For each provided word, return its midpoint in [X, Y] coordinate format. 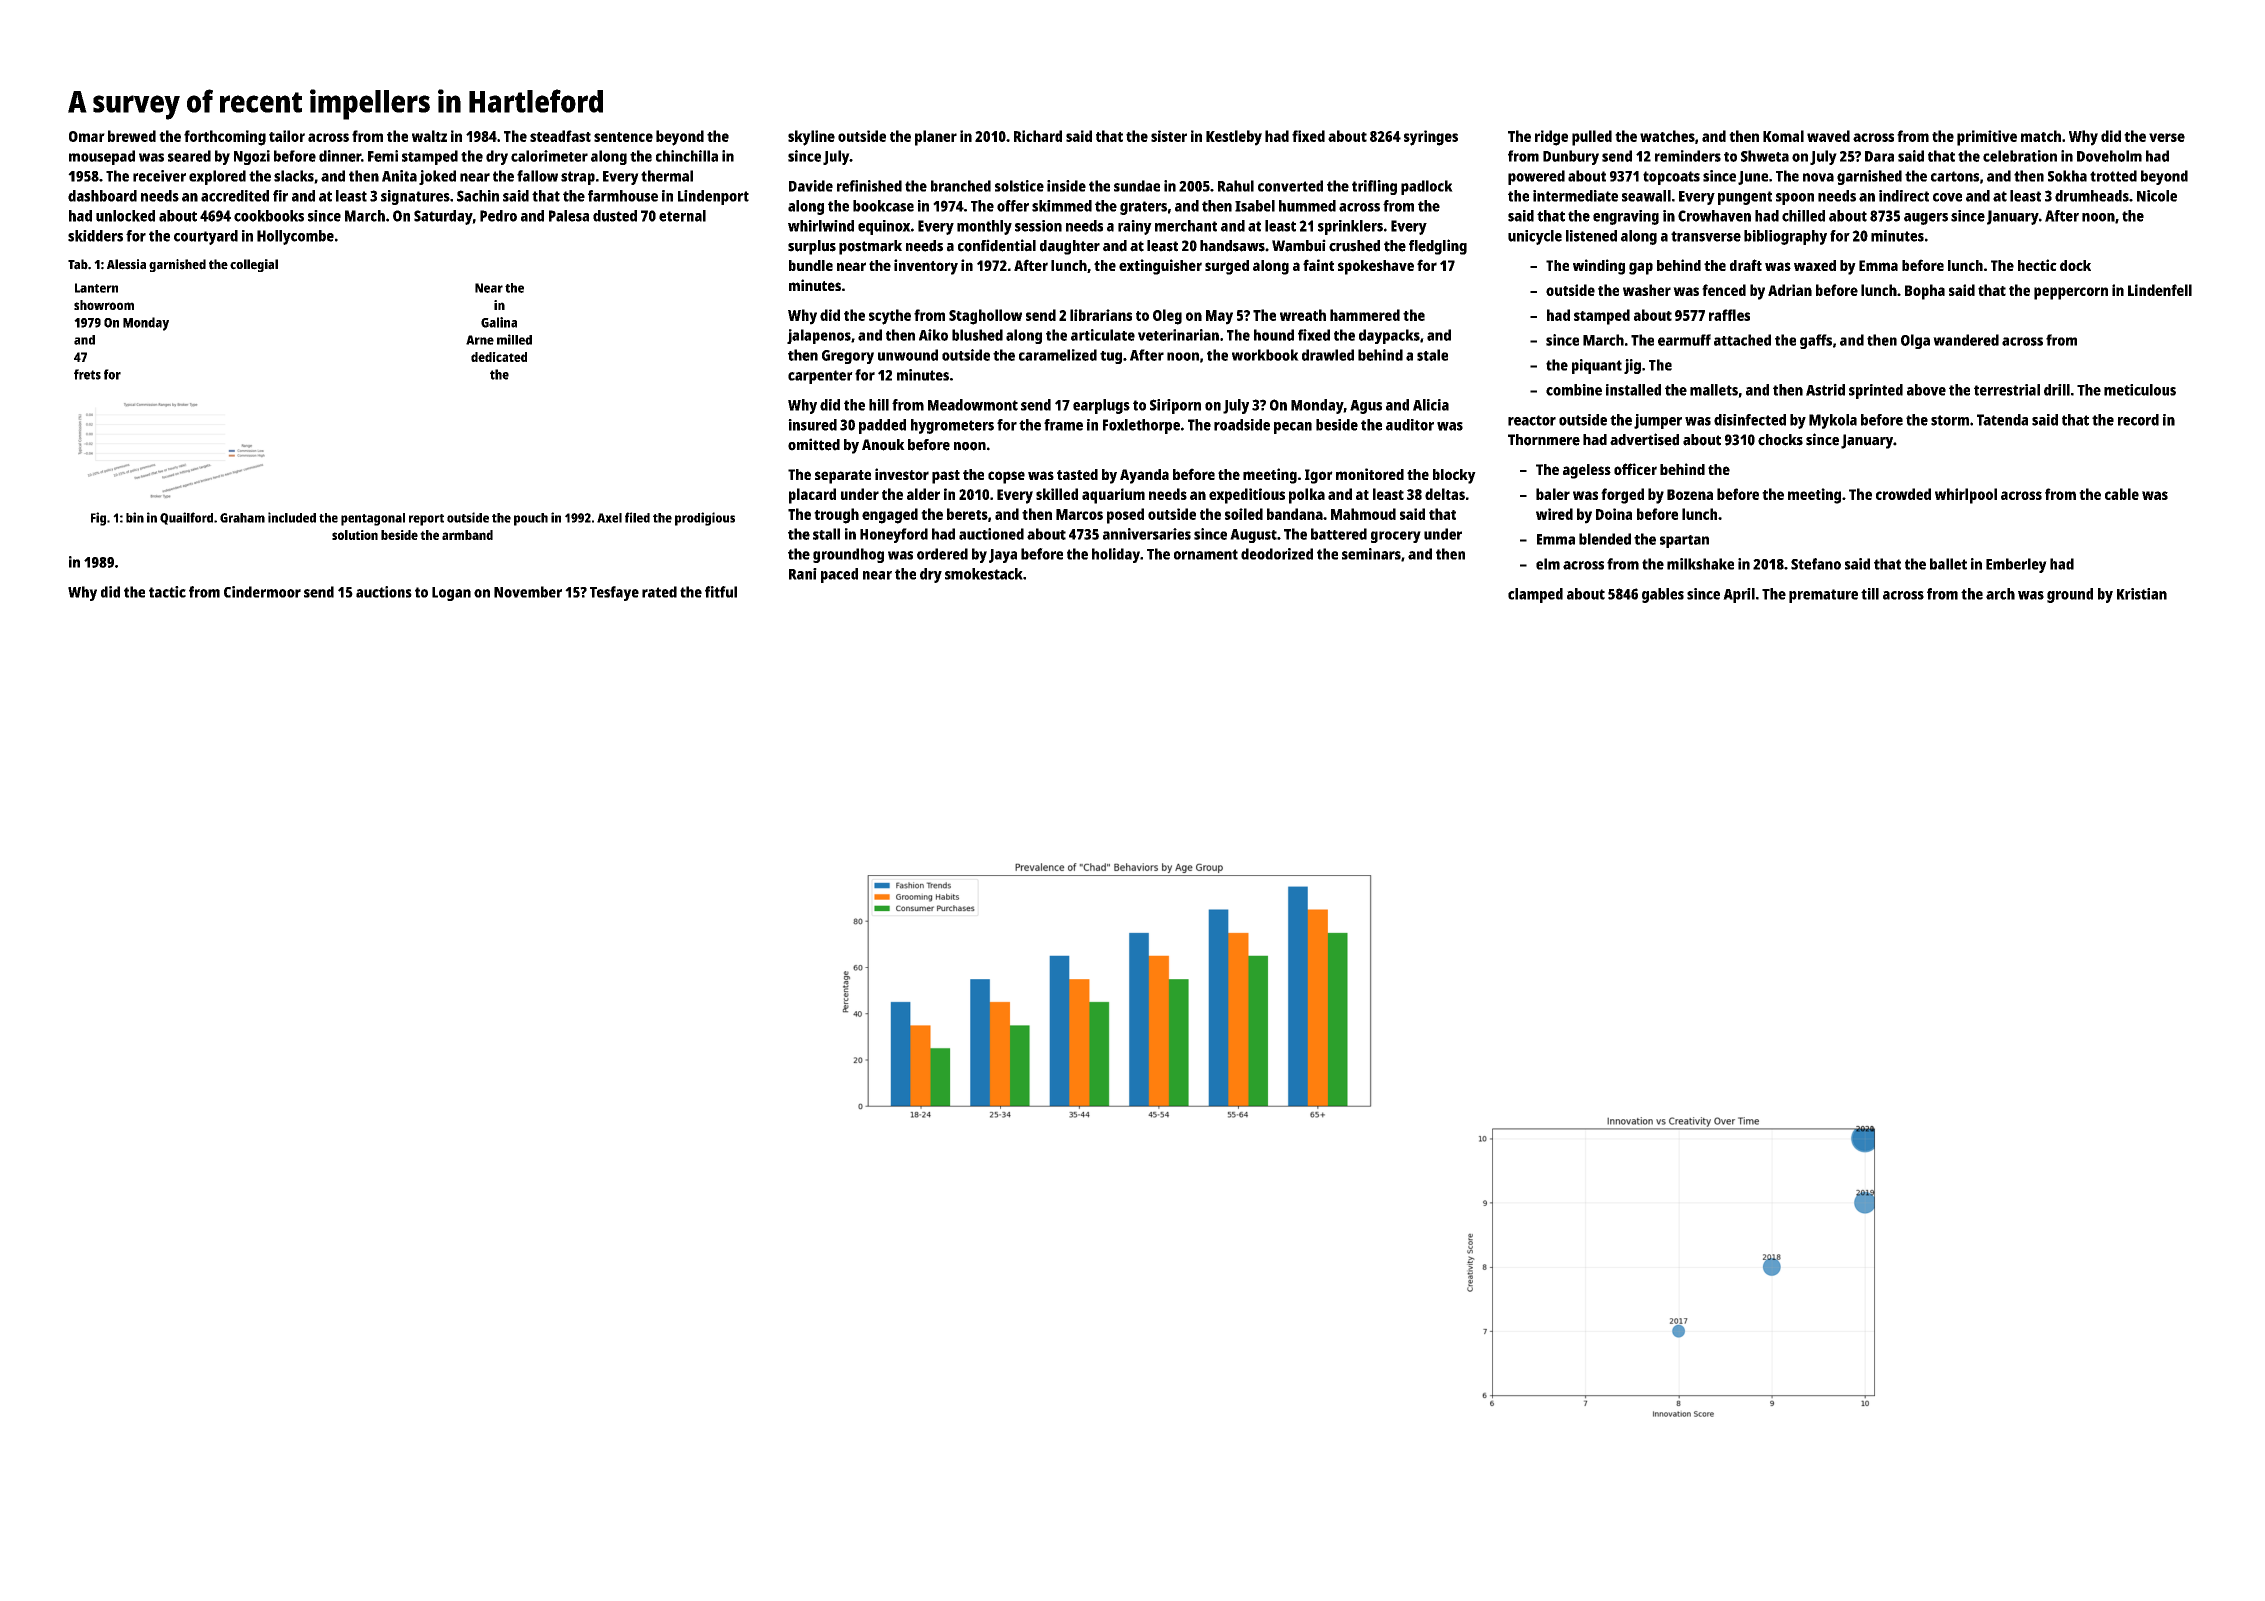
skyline [811, 138]
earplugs [1101, 406]
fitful [721, 592]
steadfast [560, 136]
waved [1828, 136]
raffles [1729, 315]
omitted [814, 444]
